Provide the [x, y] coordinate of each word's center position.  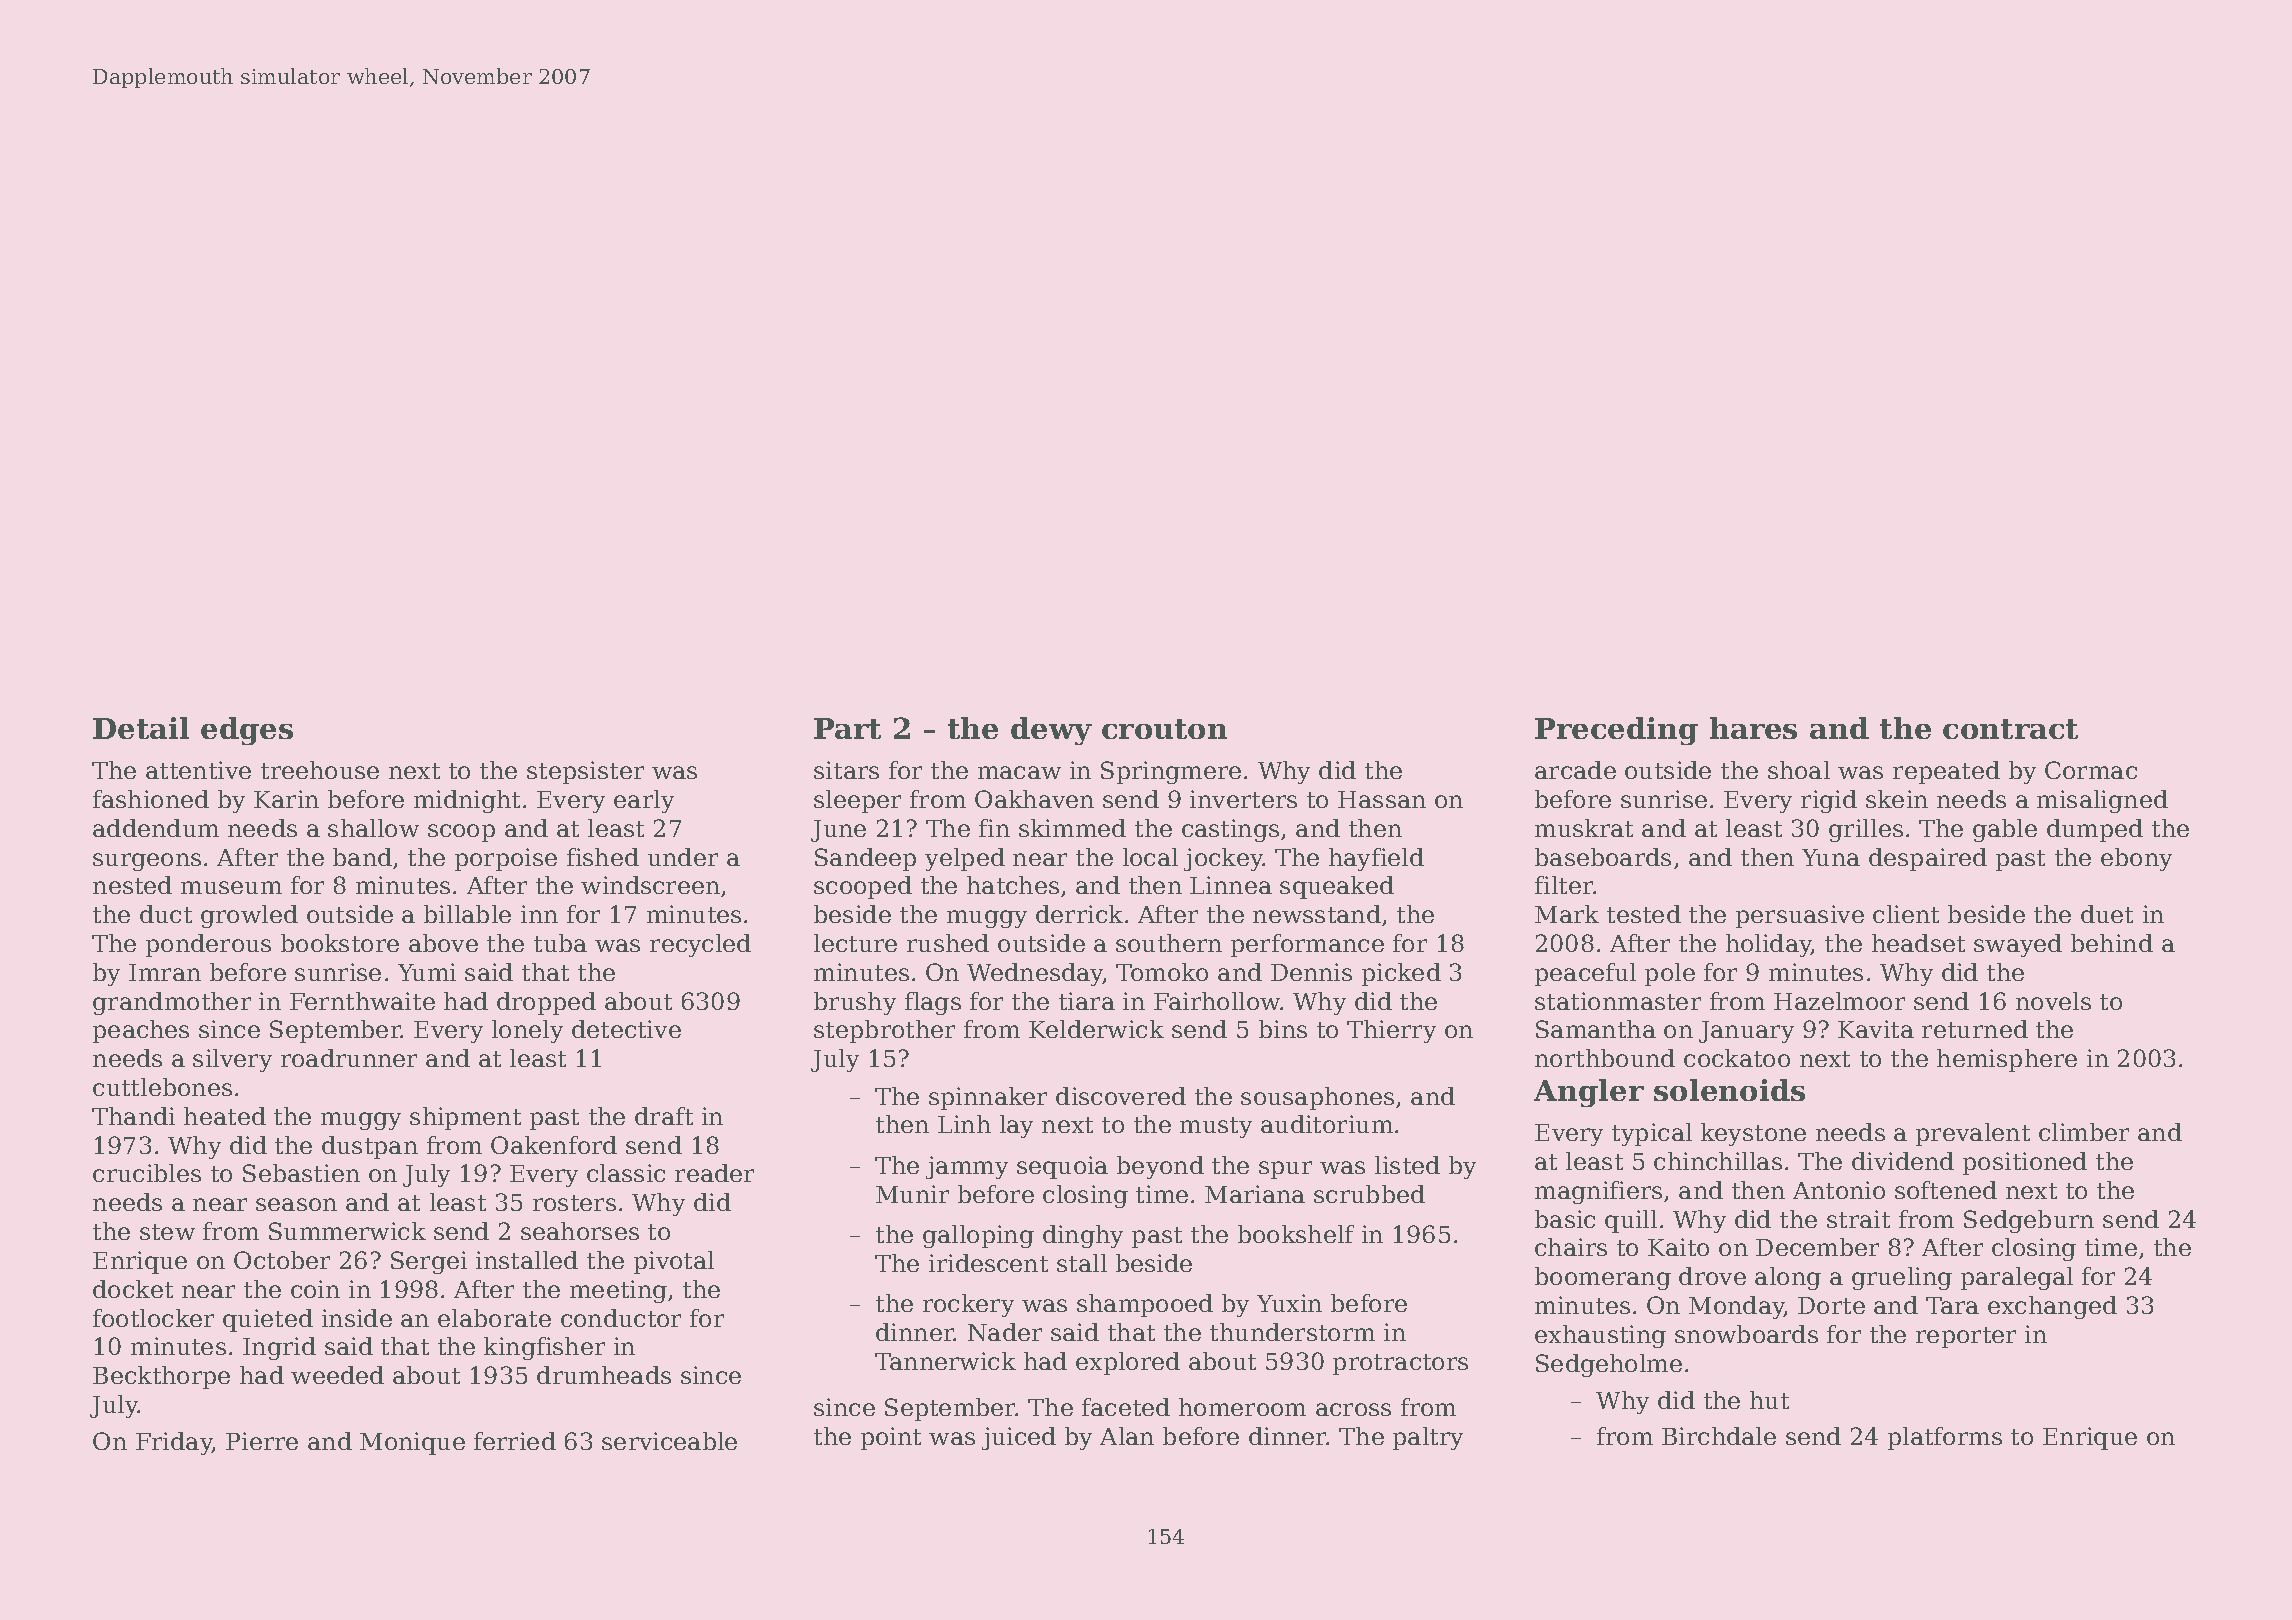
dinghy [1083, 1236]
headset [1918, 943]
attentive [198, 770]
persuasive [1800, 916]
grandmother [172, 1003]
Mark [1567, 914]
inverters [1243, 799]
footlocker [153, 1318]
